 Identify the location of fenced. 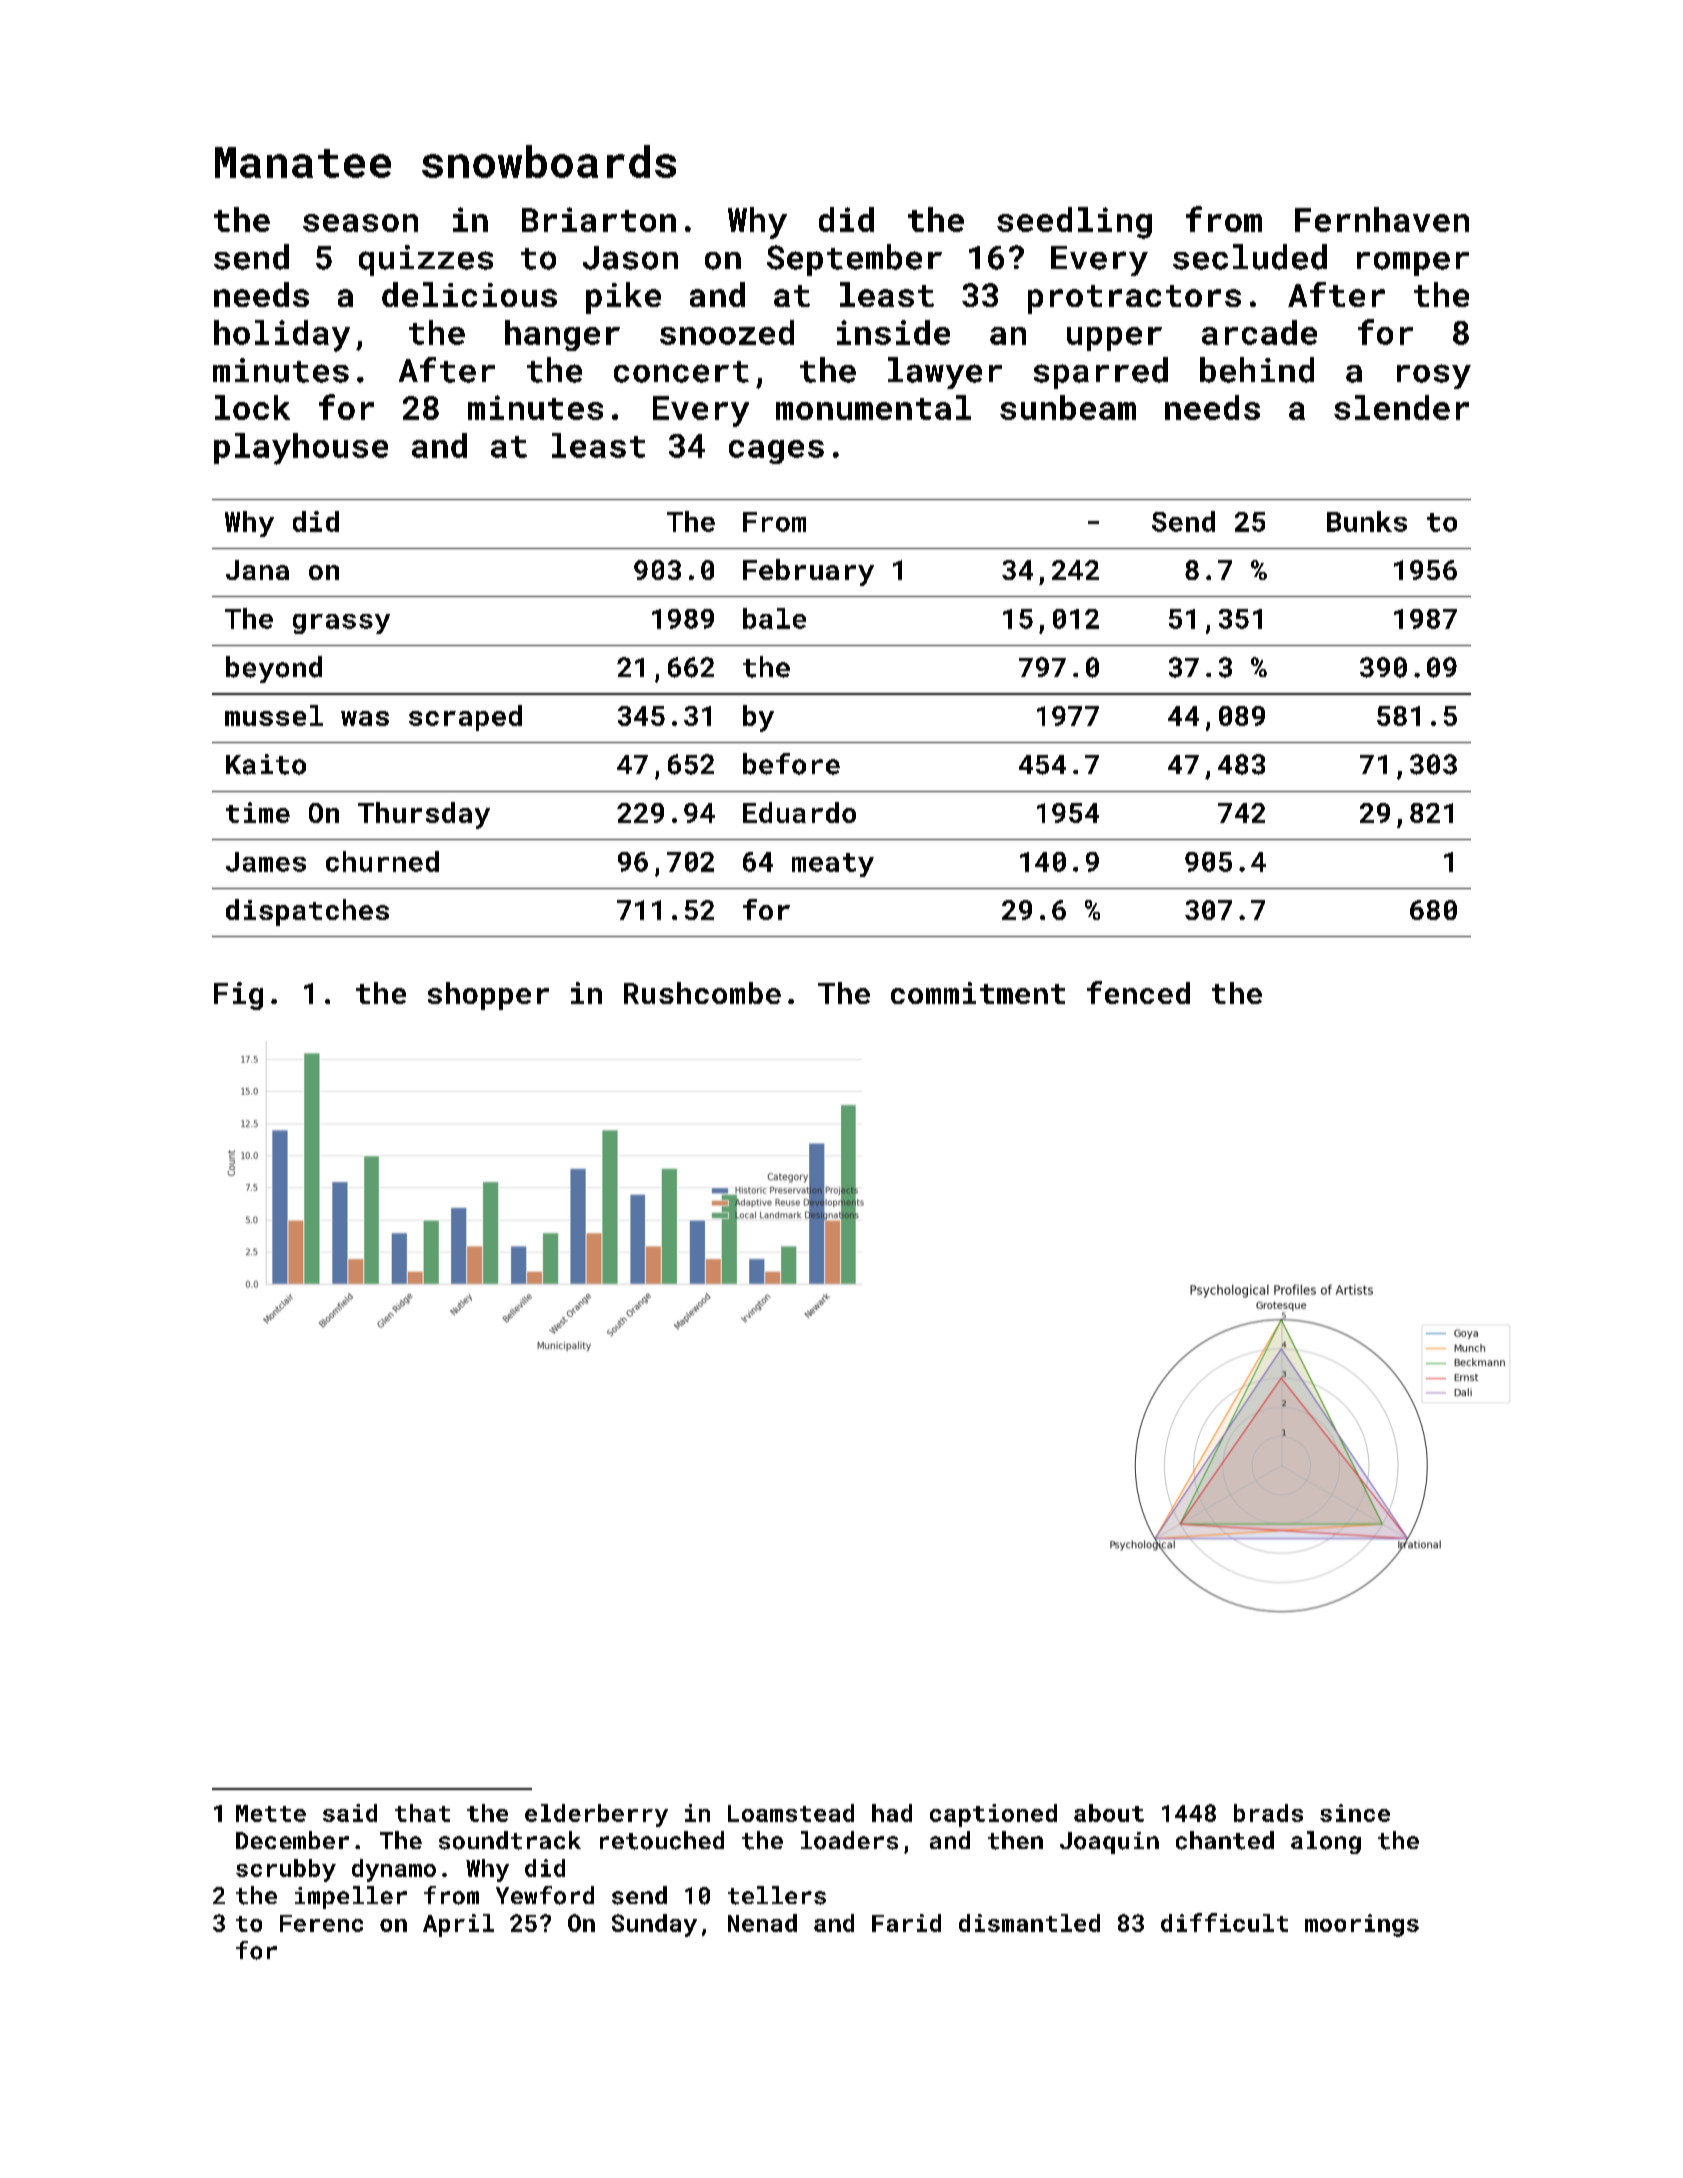
(1138, 992).
